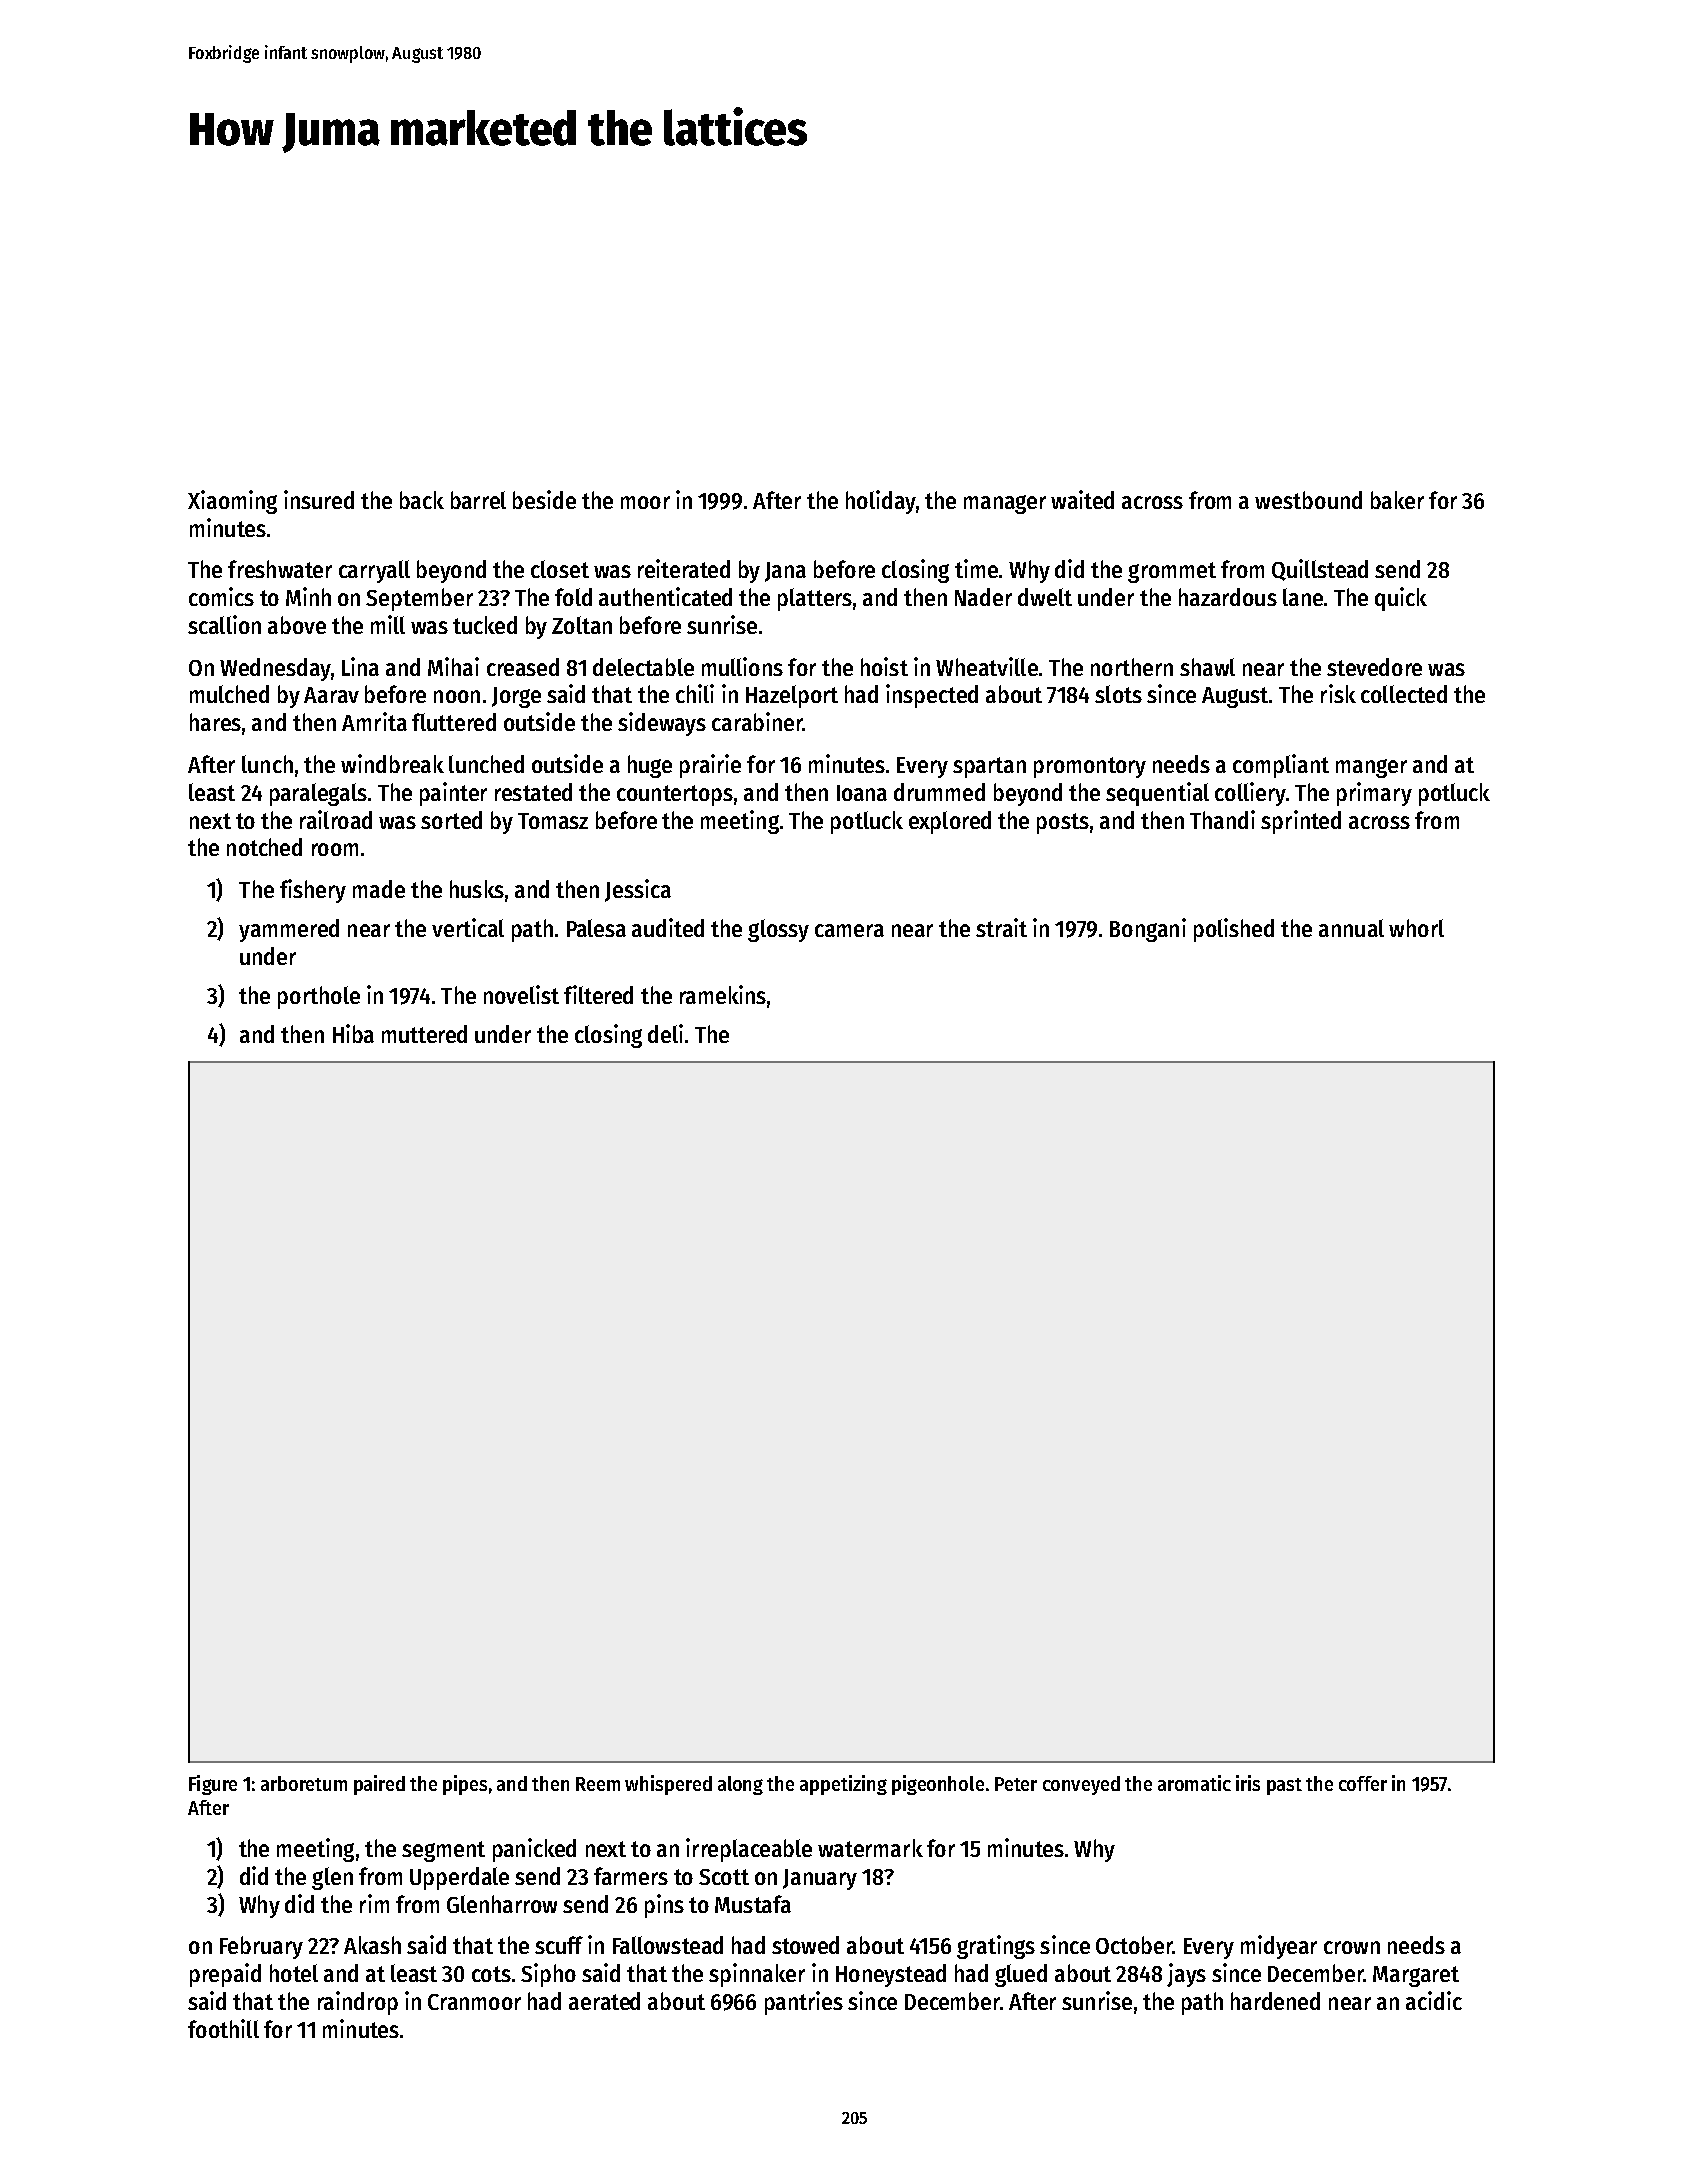 The width and height of the screenshot is (1683, 2178). Describe the element at coordinates (1248, 1783) in the screenshot. I see `iris` at that location.
